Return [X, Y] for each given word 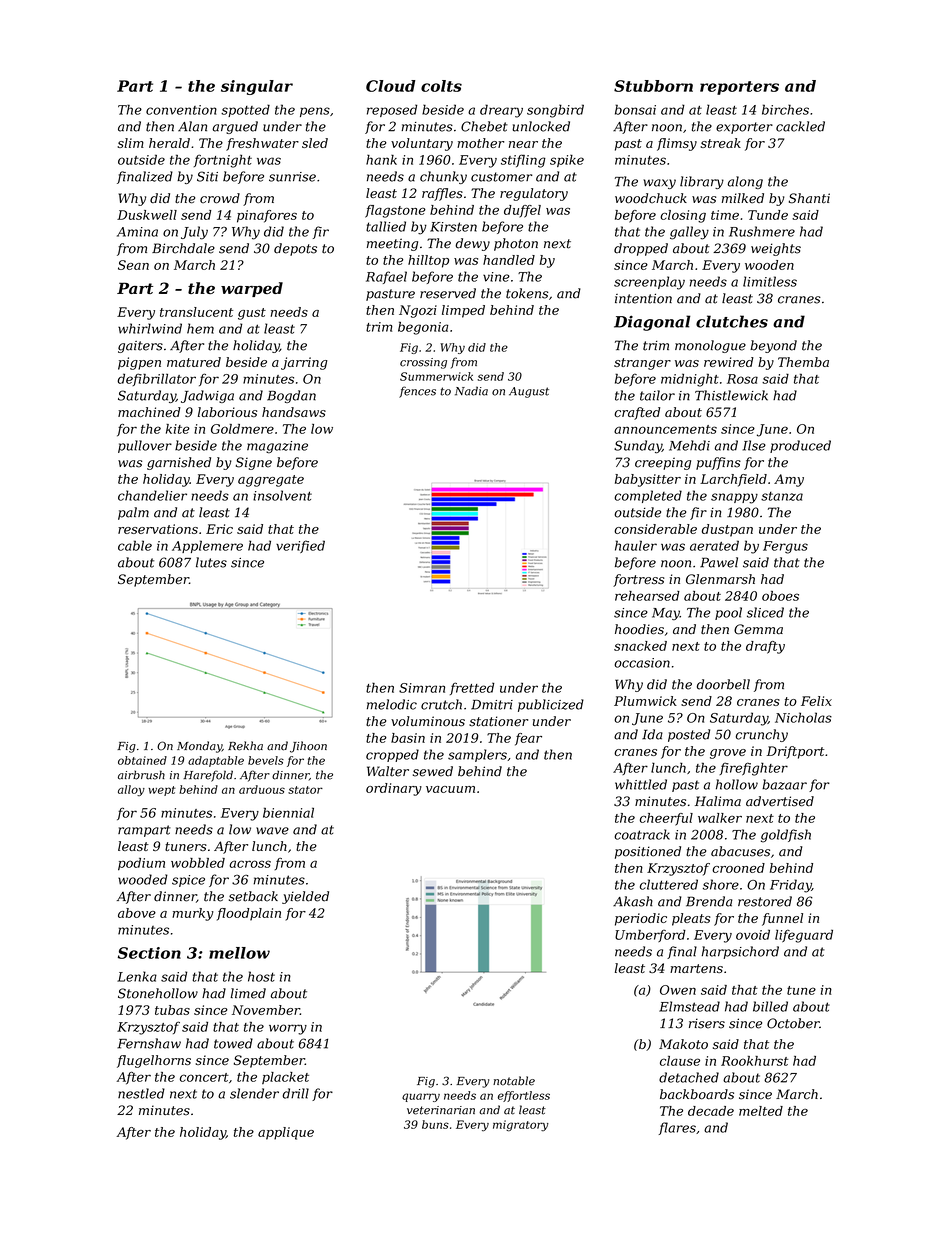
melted [761, 1111]
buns [435, 1124]
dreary [501, 111]
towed [233, 1043]
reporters [739, 88]
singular [257, 87]
